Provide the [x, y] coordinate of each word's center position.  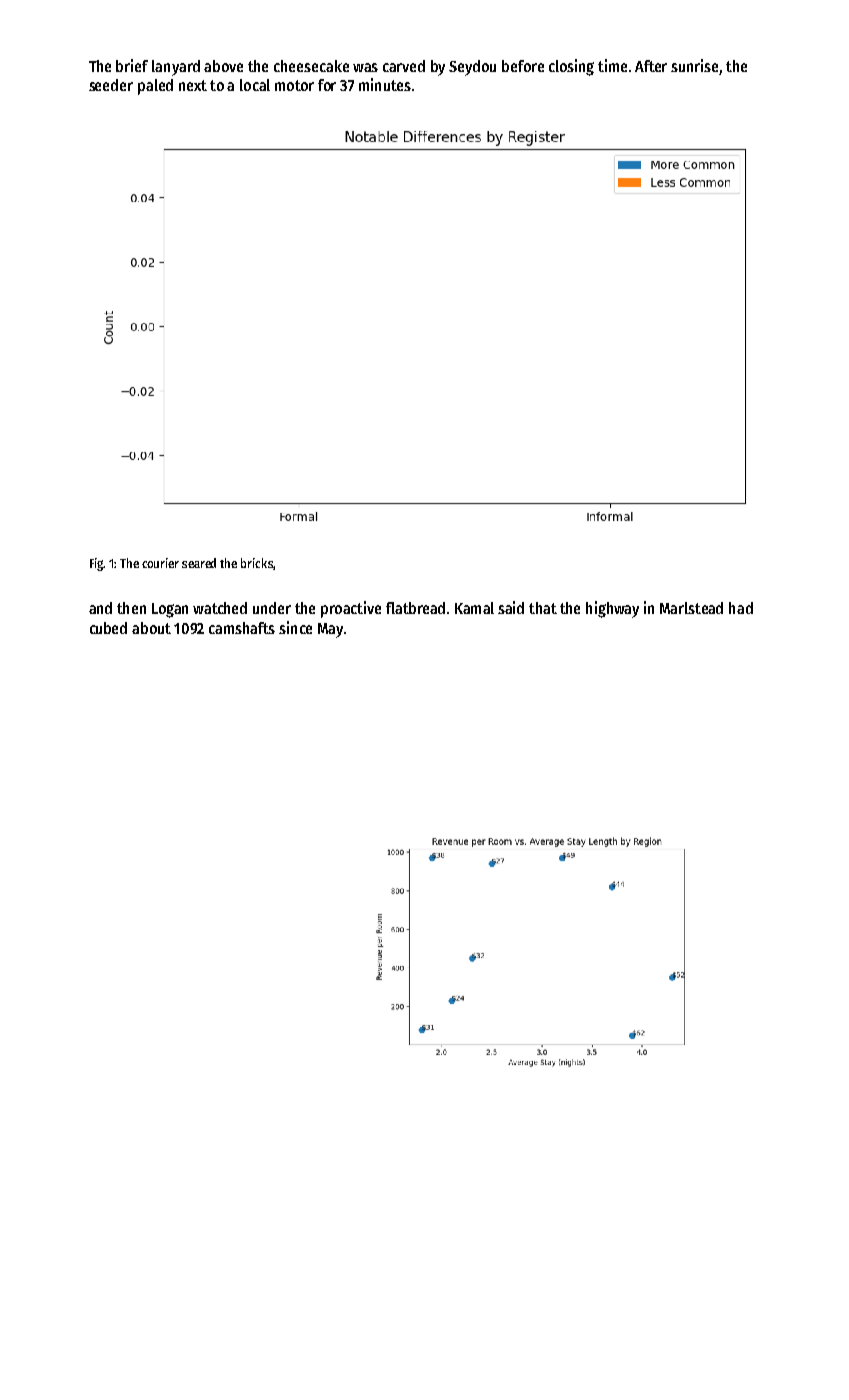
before [523, 66]
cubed [108, 628]
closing [571, 67]
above [223, 66]
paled [155, 87]
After [651, 66]
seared [199, 563]
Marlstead [691, 608]
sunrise [694, 65]
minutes [385, 84]
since [295, 627]
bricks [257, 563]
